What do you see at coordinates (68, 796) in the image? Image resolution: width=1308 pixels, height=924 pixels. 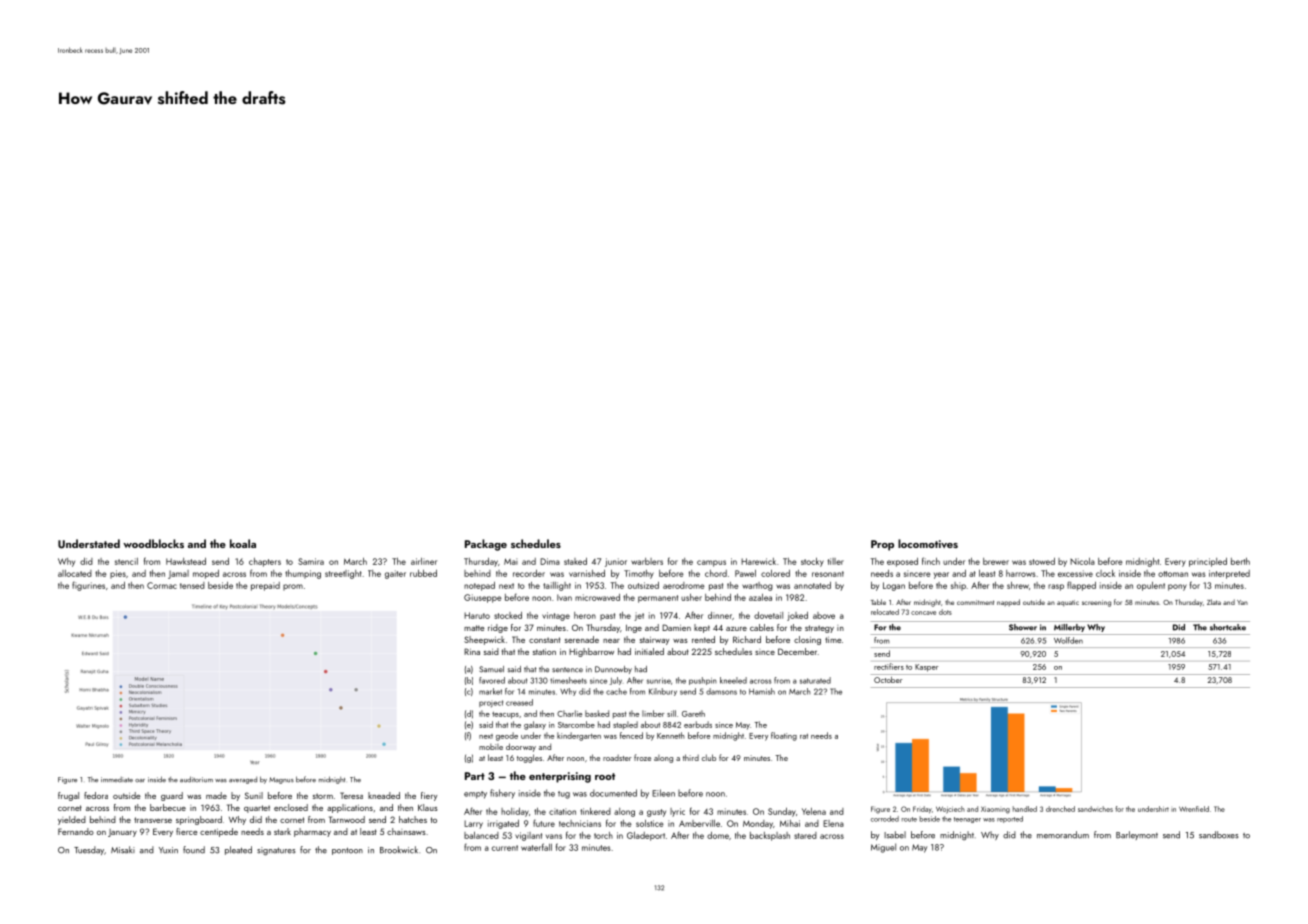 I see `frugal` at bounding box center [68, 796].
